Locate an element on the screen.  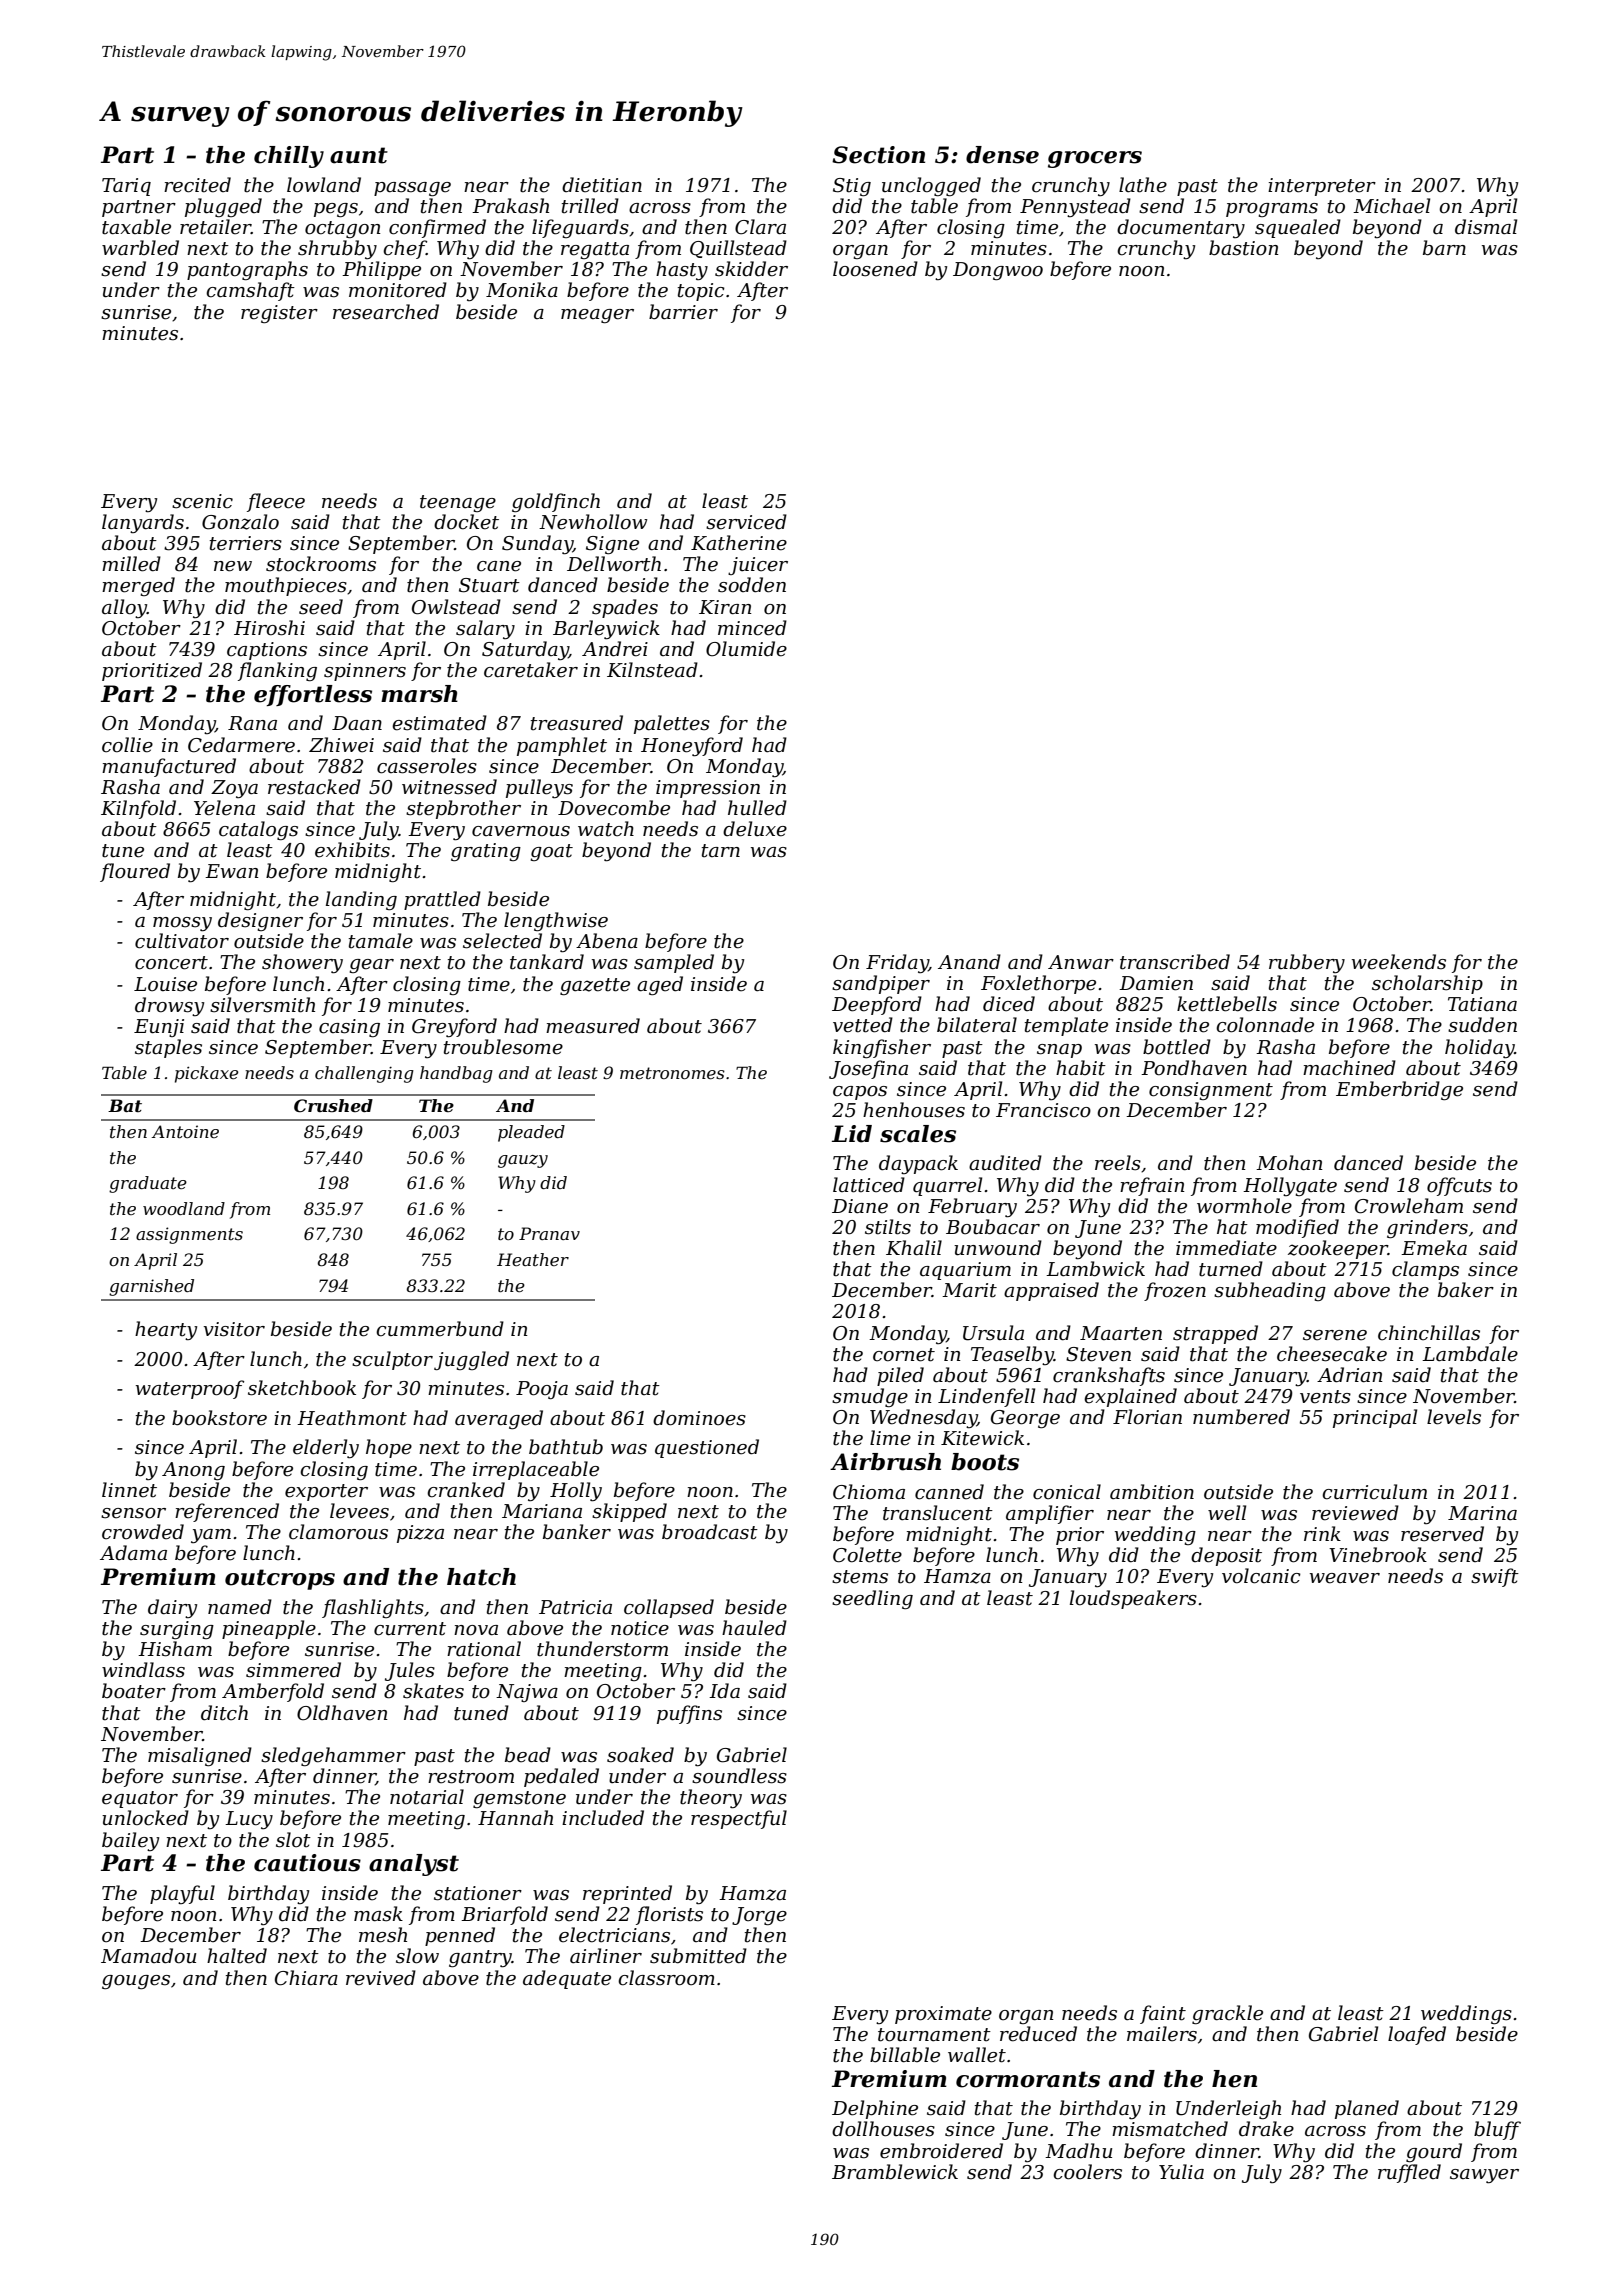
loudspeakers is located at coordinates (1133, 1599).
